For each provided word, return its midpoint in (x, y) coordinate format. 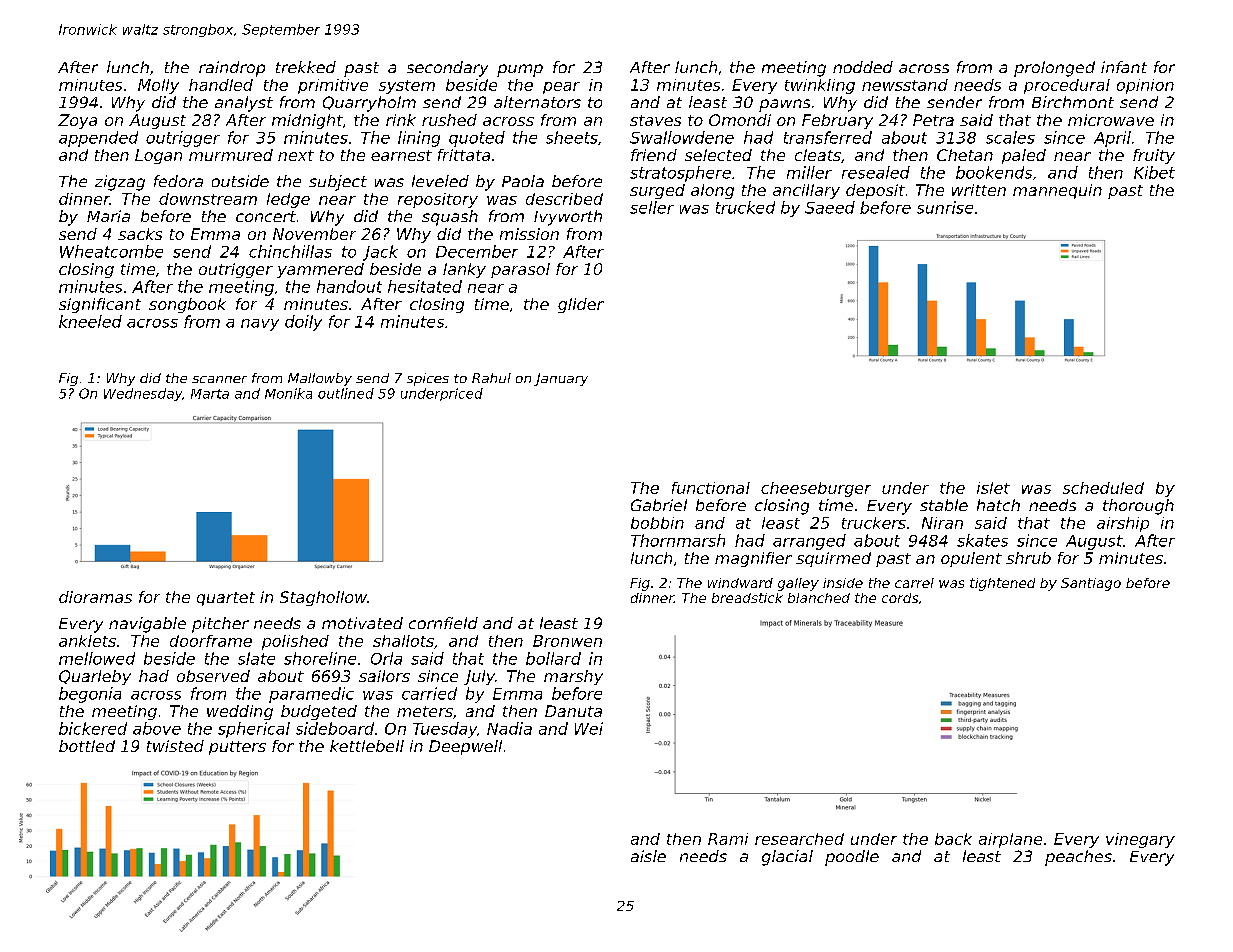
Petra (933, 120)
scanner (219, 379)
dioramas (95, 597)
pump (520, 70)
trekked (306, 67)
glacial (787, 858)
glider (581, 305)
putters (237, 748)
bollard (553, 658)
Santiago (1091, 584)
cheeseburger (816, 489)
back (953, 839)
